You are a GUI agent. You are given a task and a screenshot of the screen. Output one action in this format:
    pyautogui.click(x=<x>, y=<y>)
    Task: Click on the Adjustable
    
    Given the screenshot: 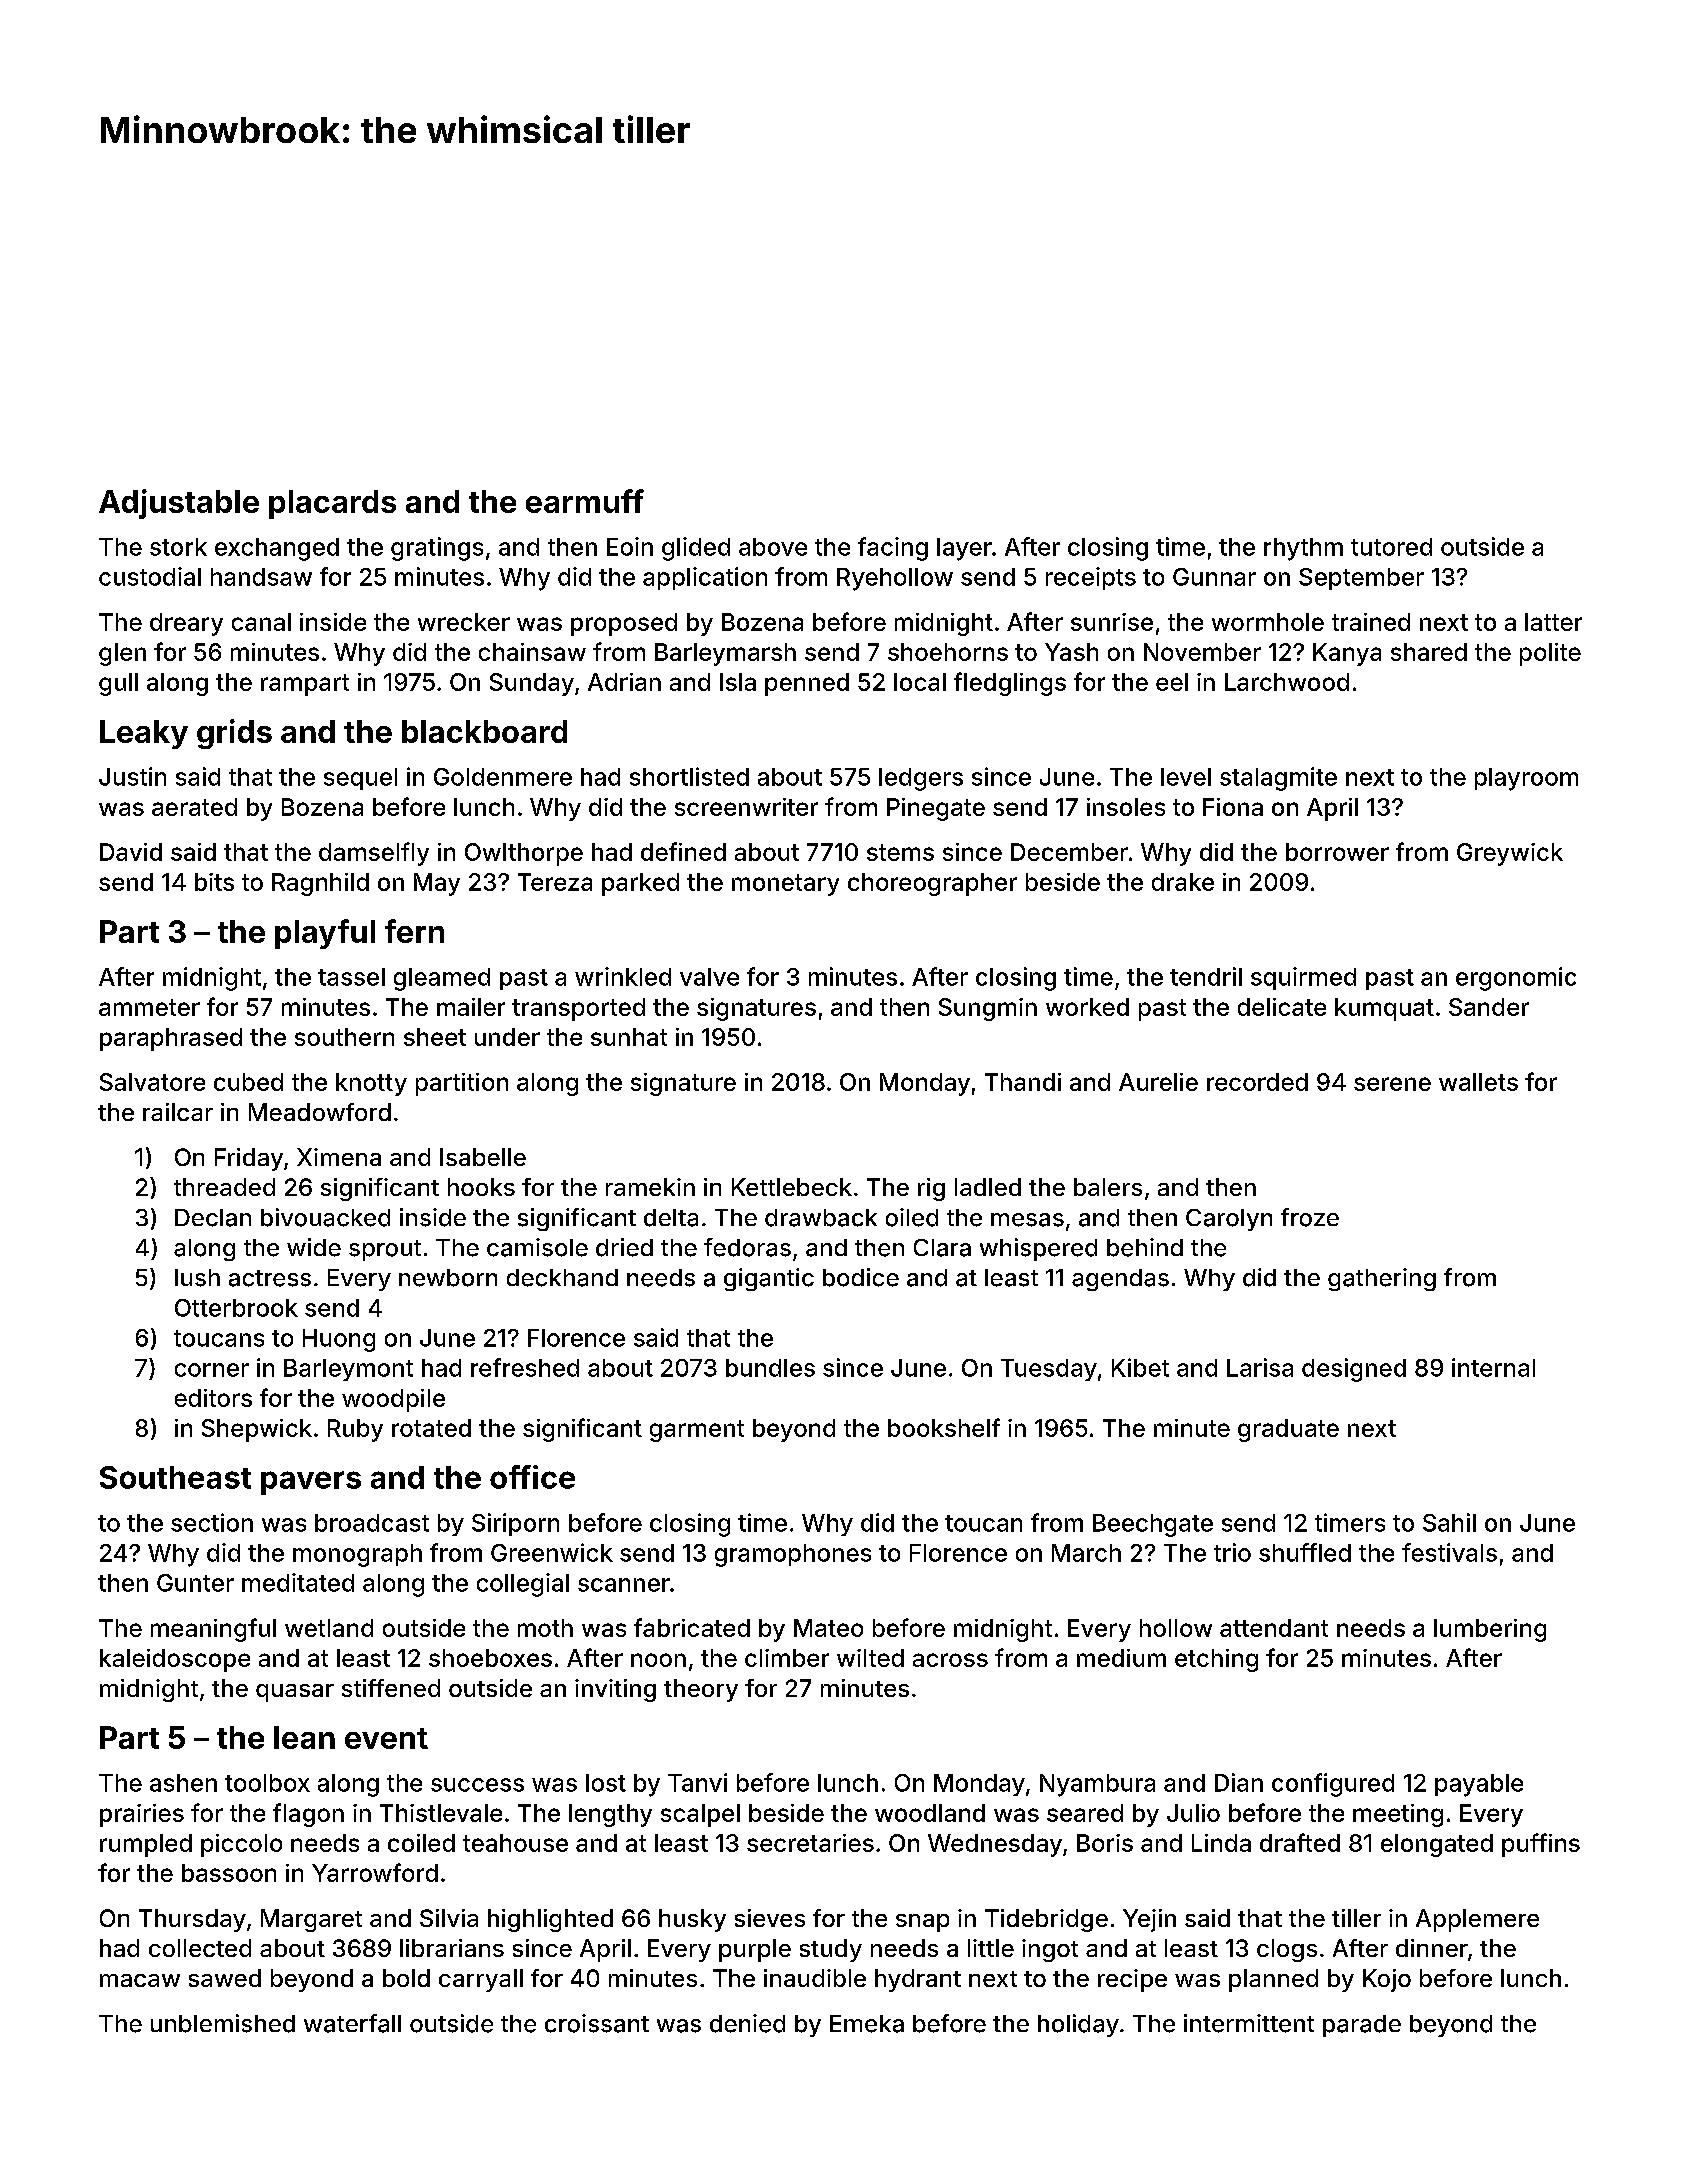 What is the action you would take?
    pyautogui.click(x=179, y=504)
